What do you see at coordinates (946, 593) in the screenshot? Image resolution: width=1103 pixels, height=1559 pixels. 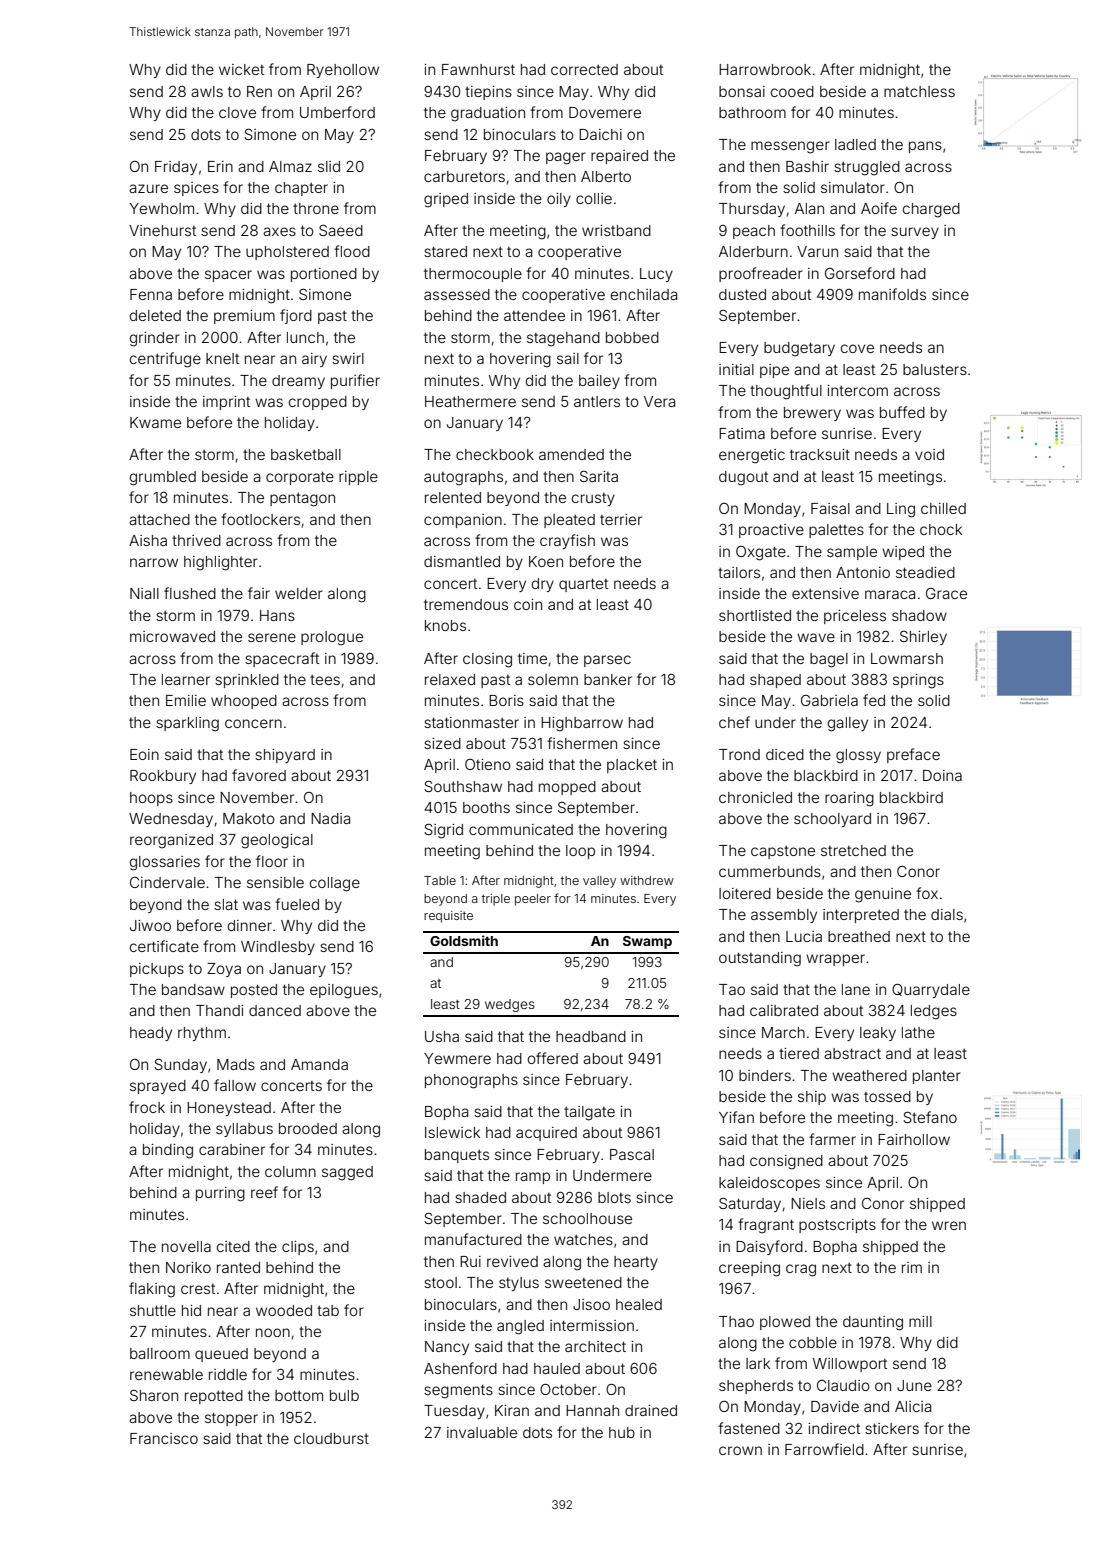 I see `Grace` at bounding box center [946, 593].
